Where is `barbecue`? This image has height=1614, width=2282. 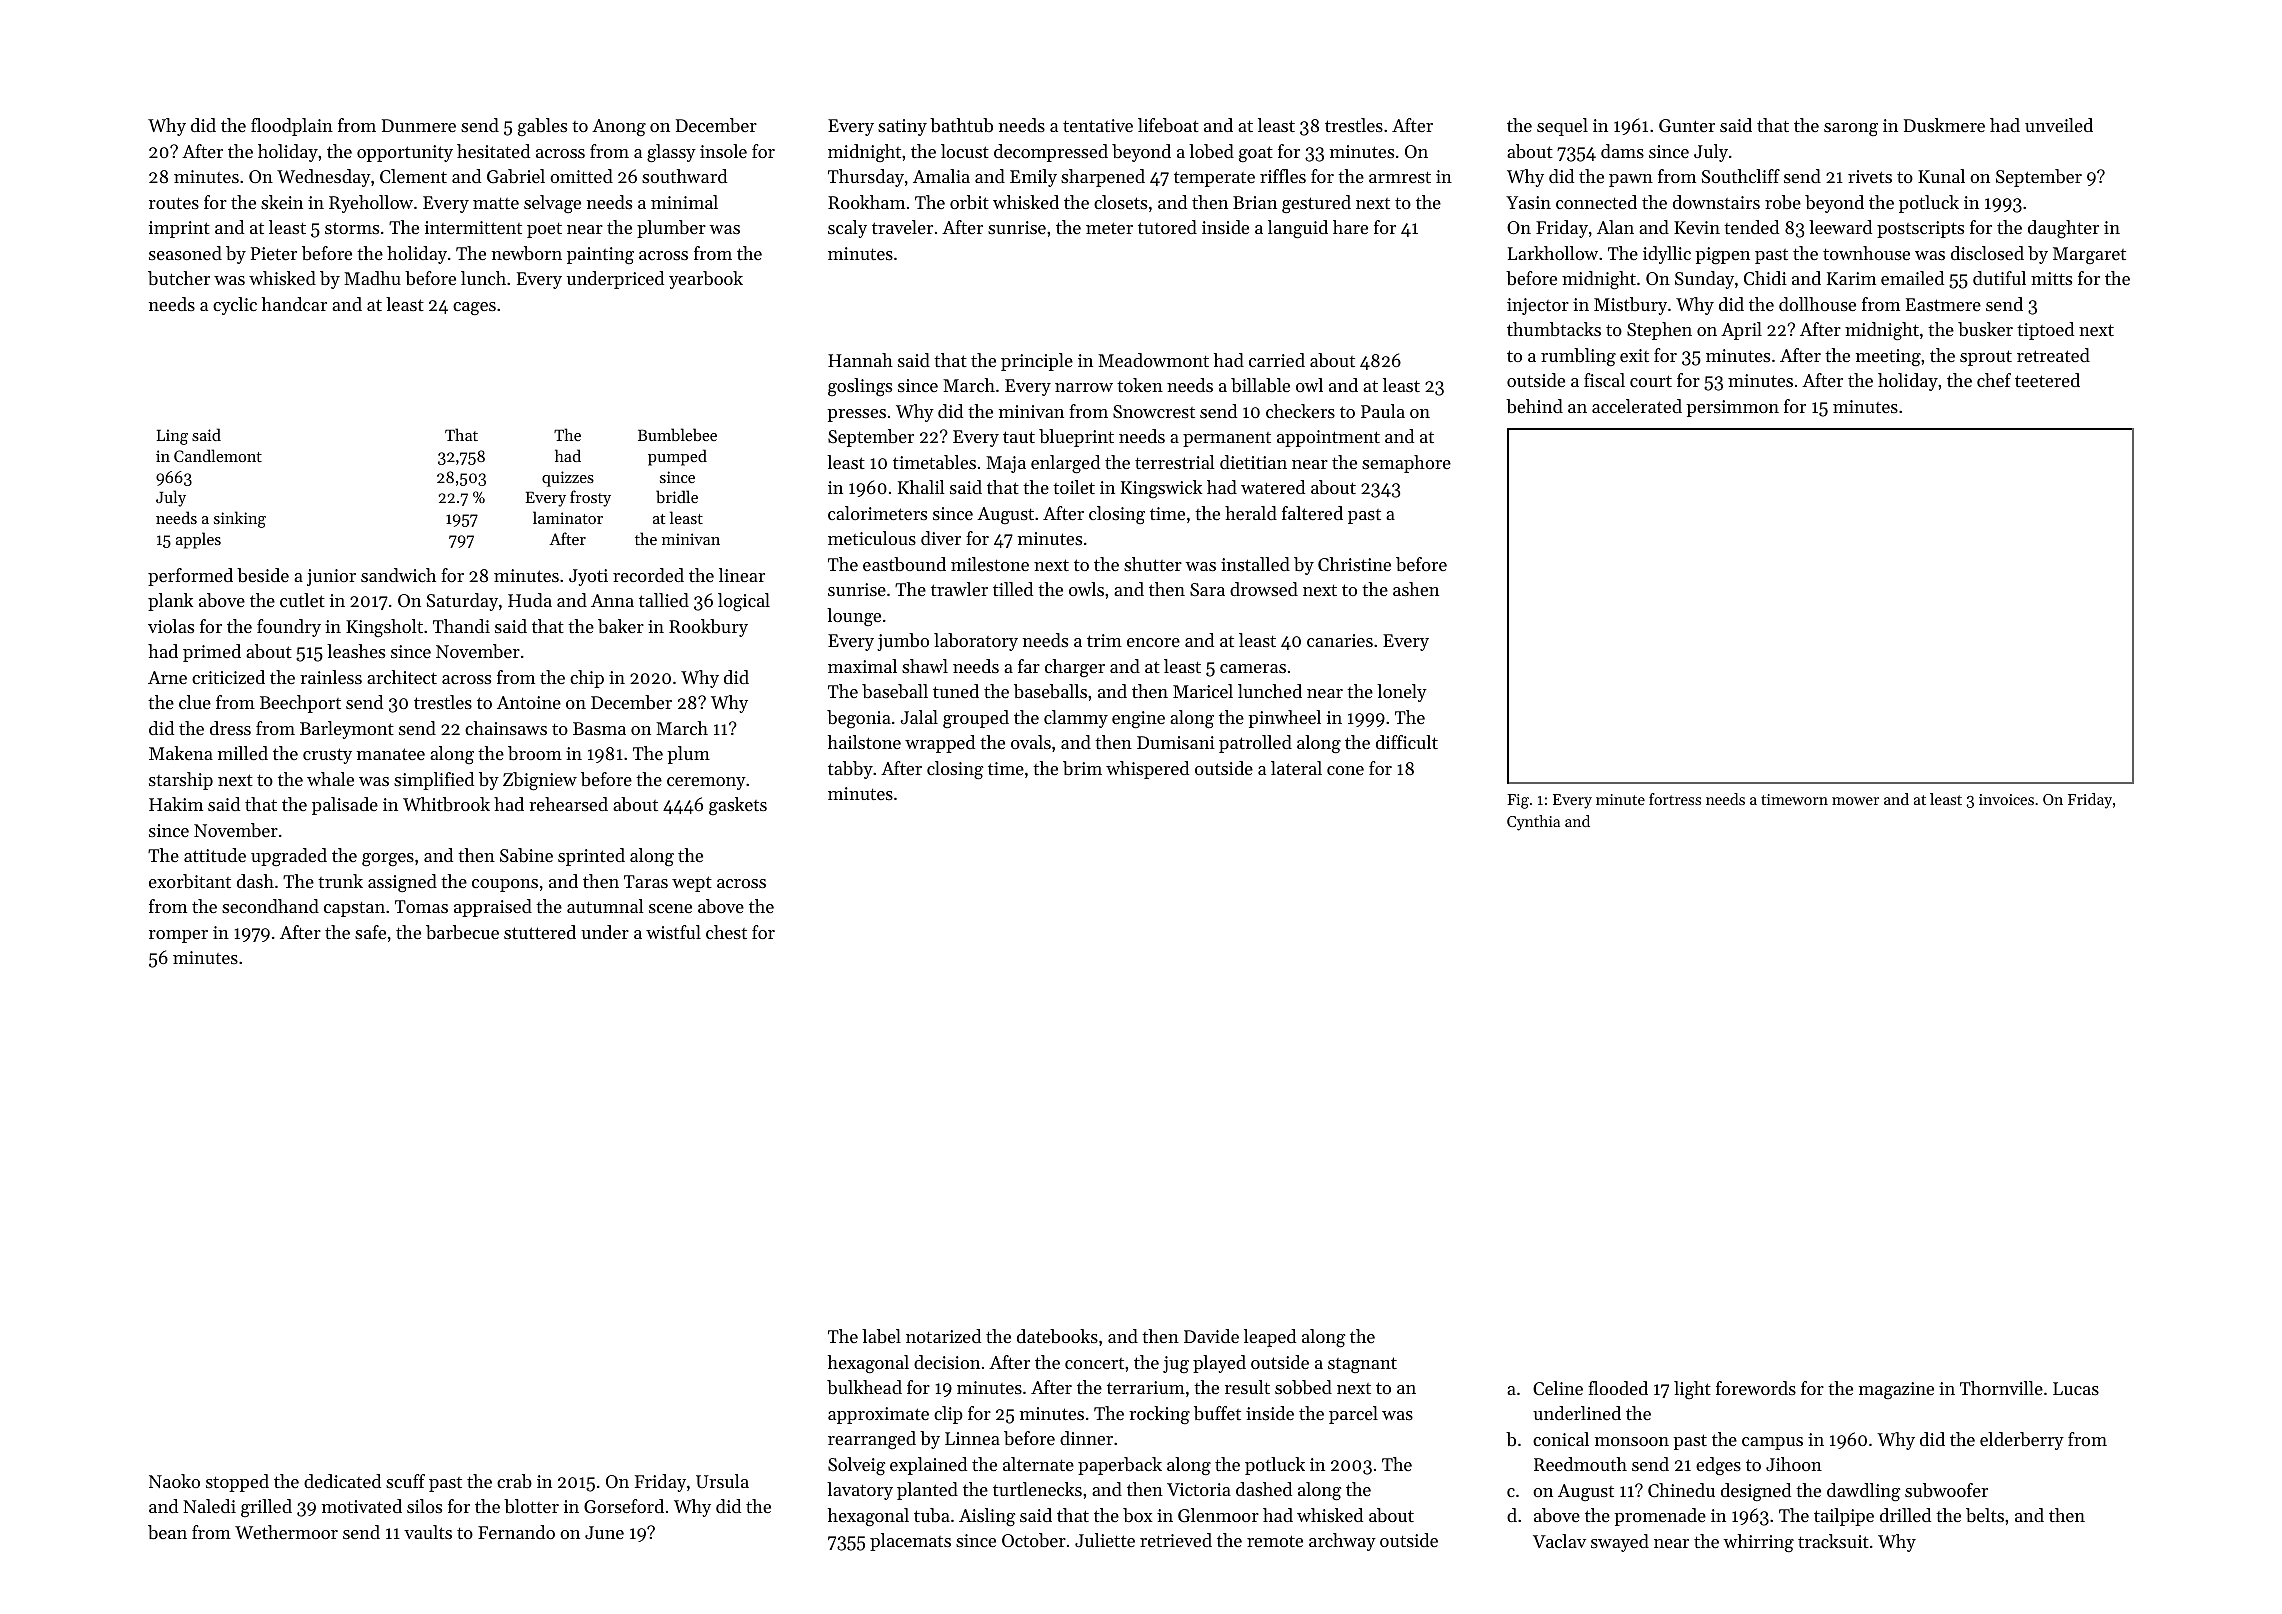 barbecue is located at coordinates (462, 932).
